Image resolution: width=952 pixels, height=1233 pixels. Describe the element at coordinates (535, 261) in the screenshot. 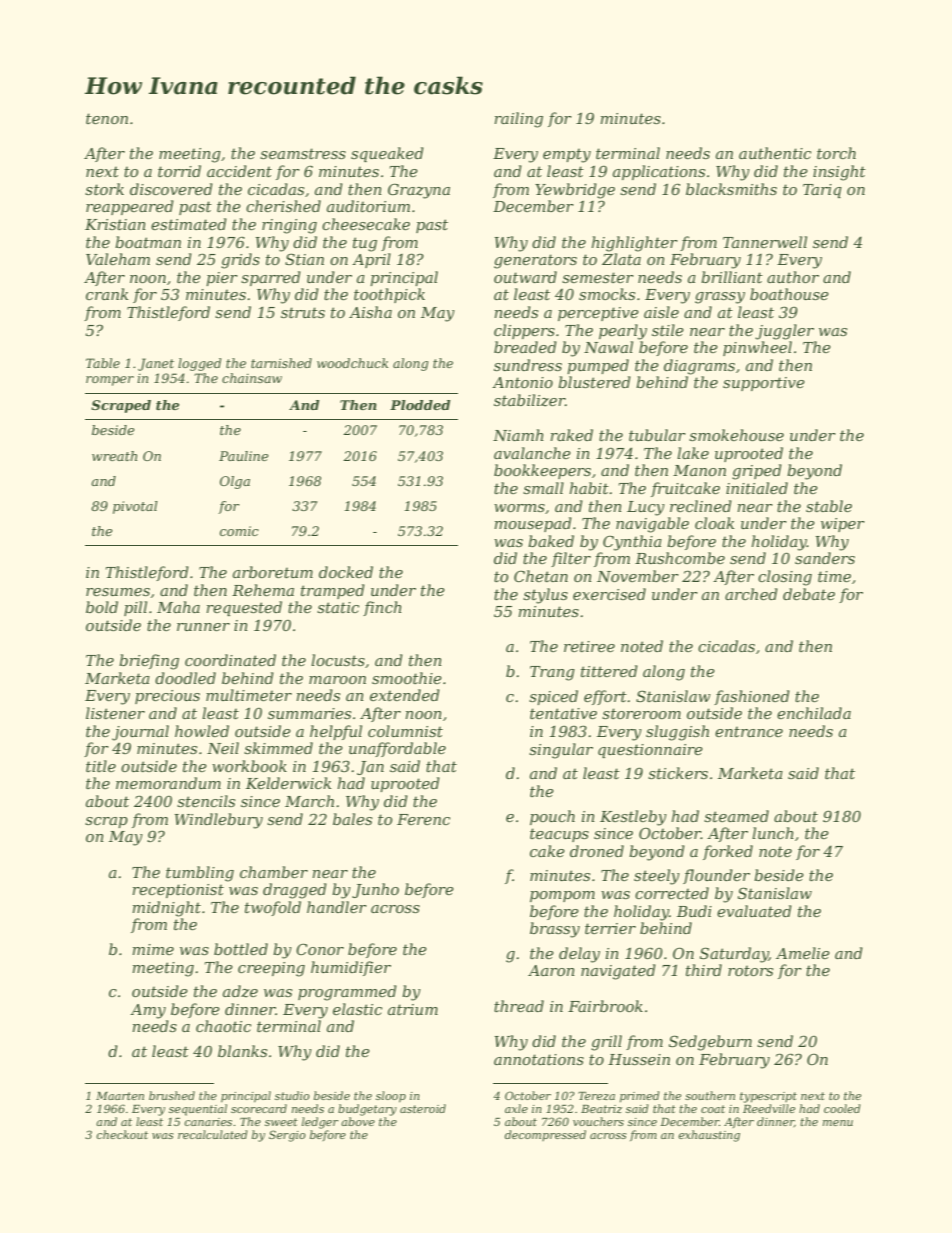

I see `generators` at that location.
